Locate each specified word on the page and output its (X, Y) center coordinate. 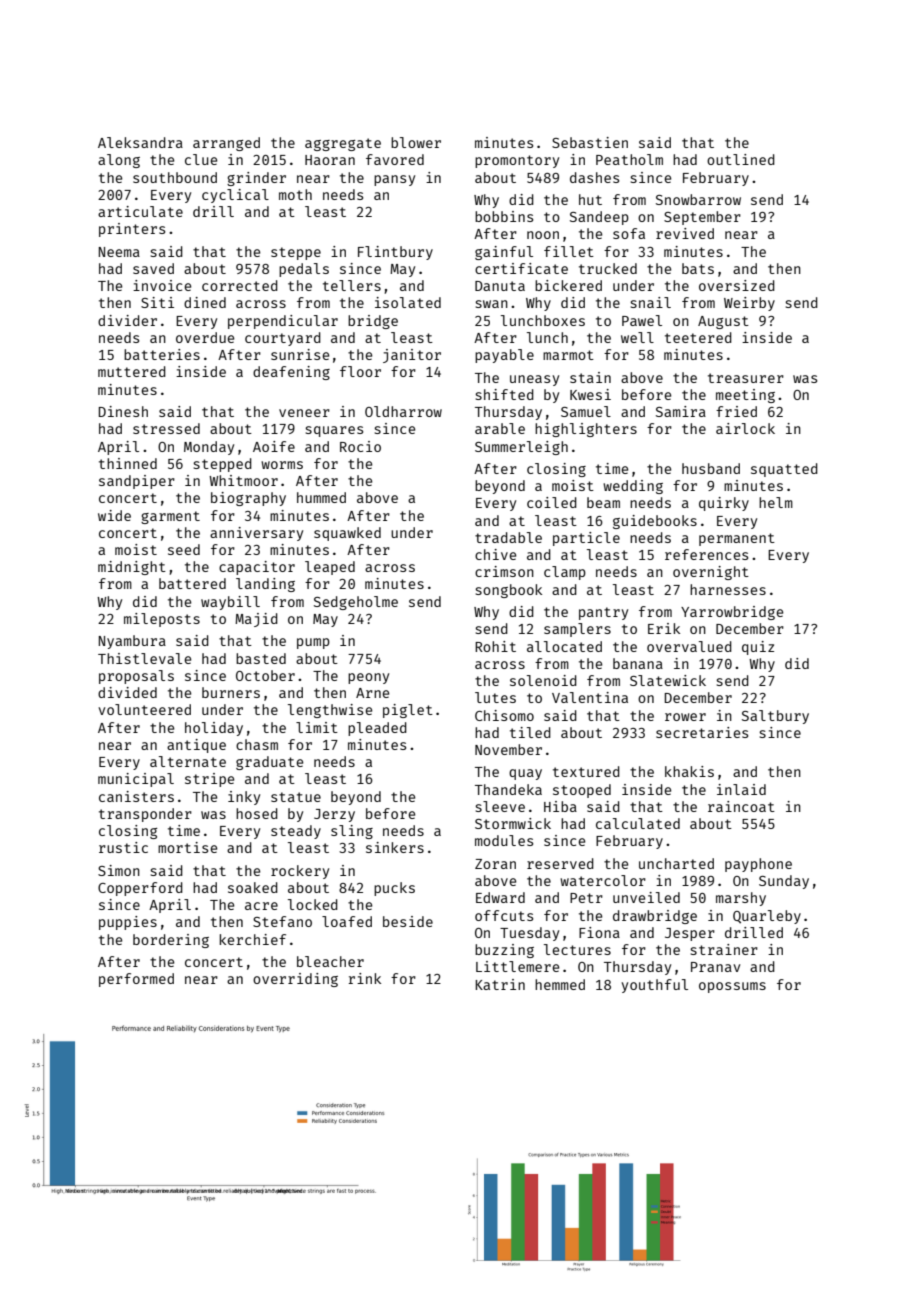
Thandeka (508, 789)
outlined (741, 159)
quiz (758, 648)
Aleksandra (140, 142)
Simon (119, 870)
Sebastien (590, 142)
